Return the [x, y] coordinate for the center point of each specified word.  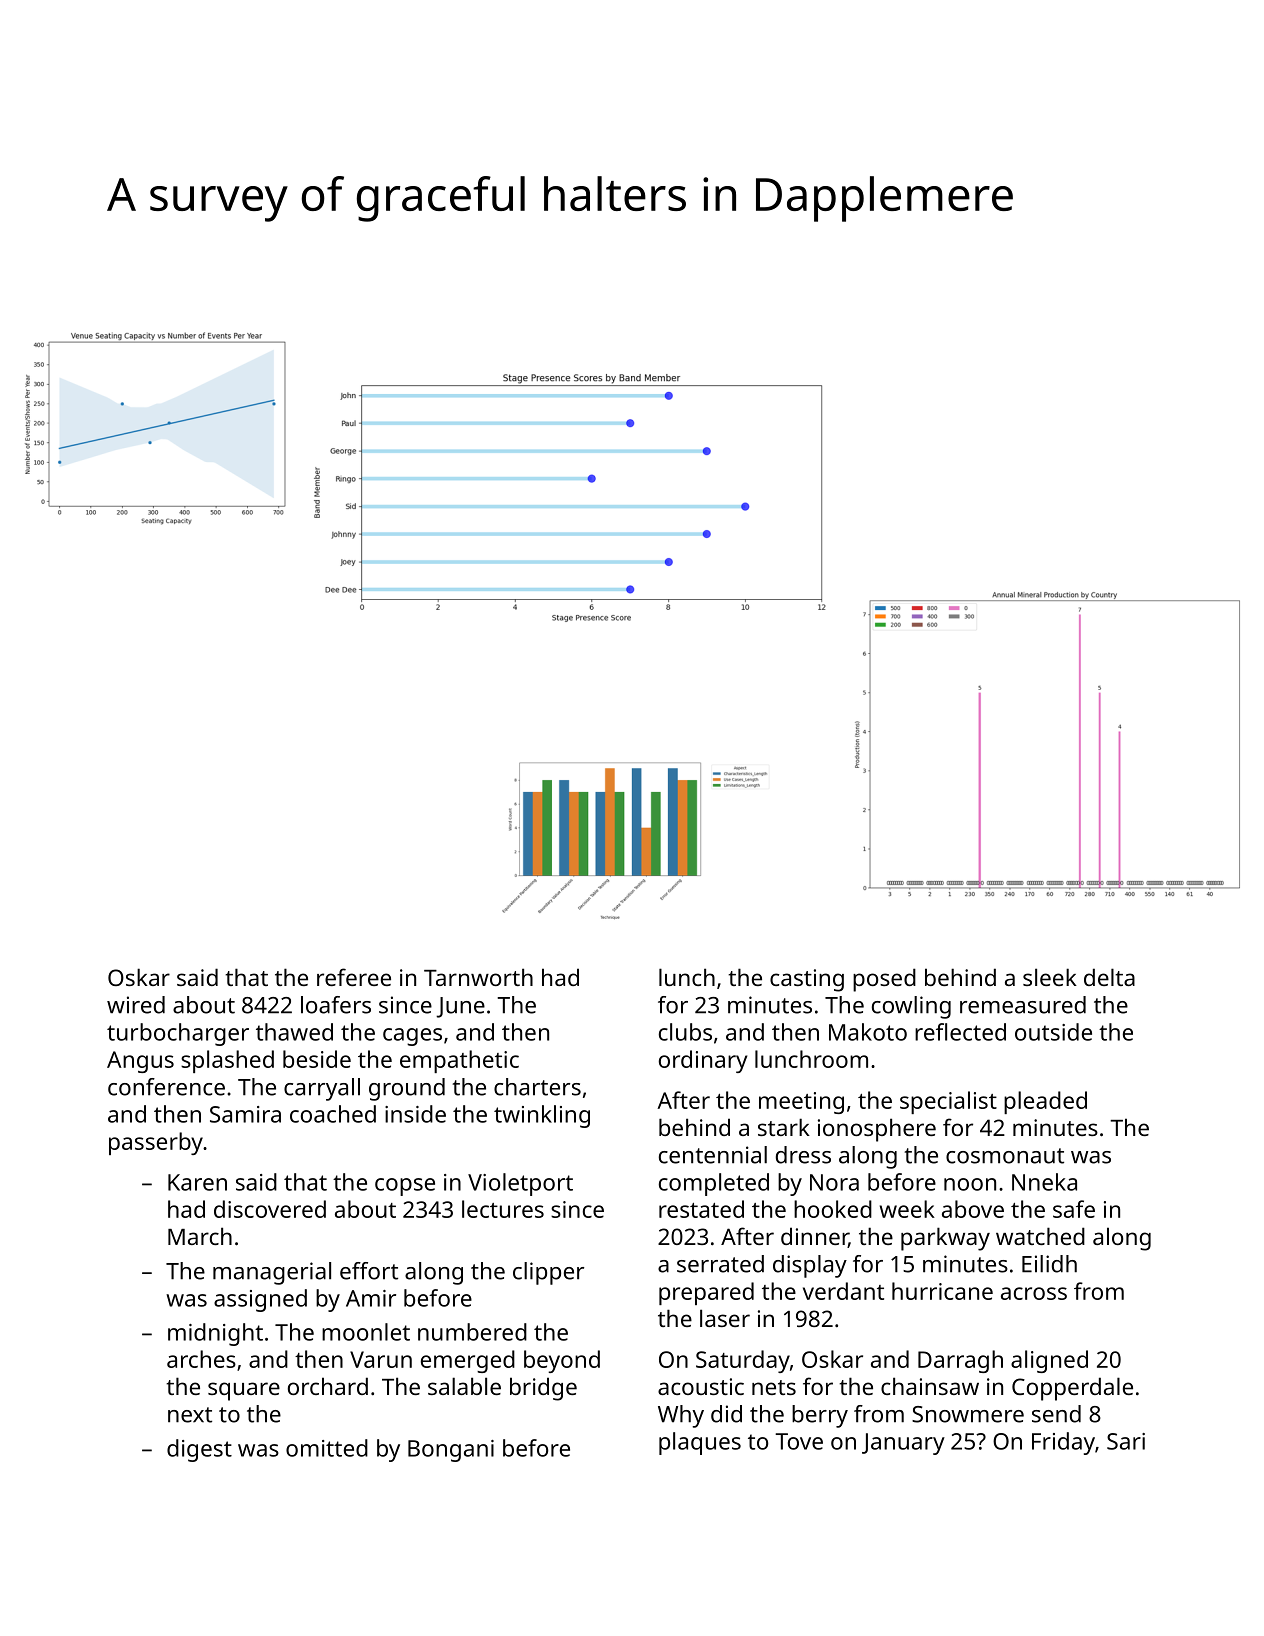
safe [1074, 1209]
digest [199, 1450]
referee [354, 977]
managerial [272, 1273]
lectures [503, 1209]
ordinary [703, 1061]
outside [1053, 1032]
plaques [700, 1443]
